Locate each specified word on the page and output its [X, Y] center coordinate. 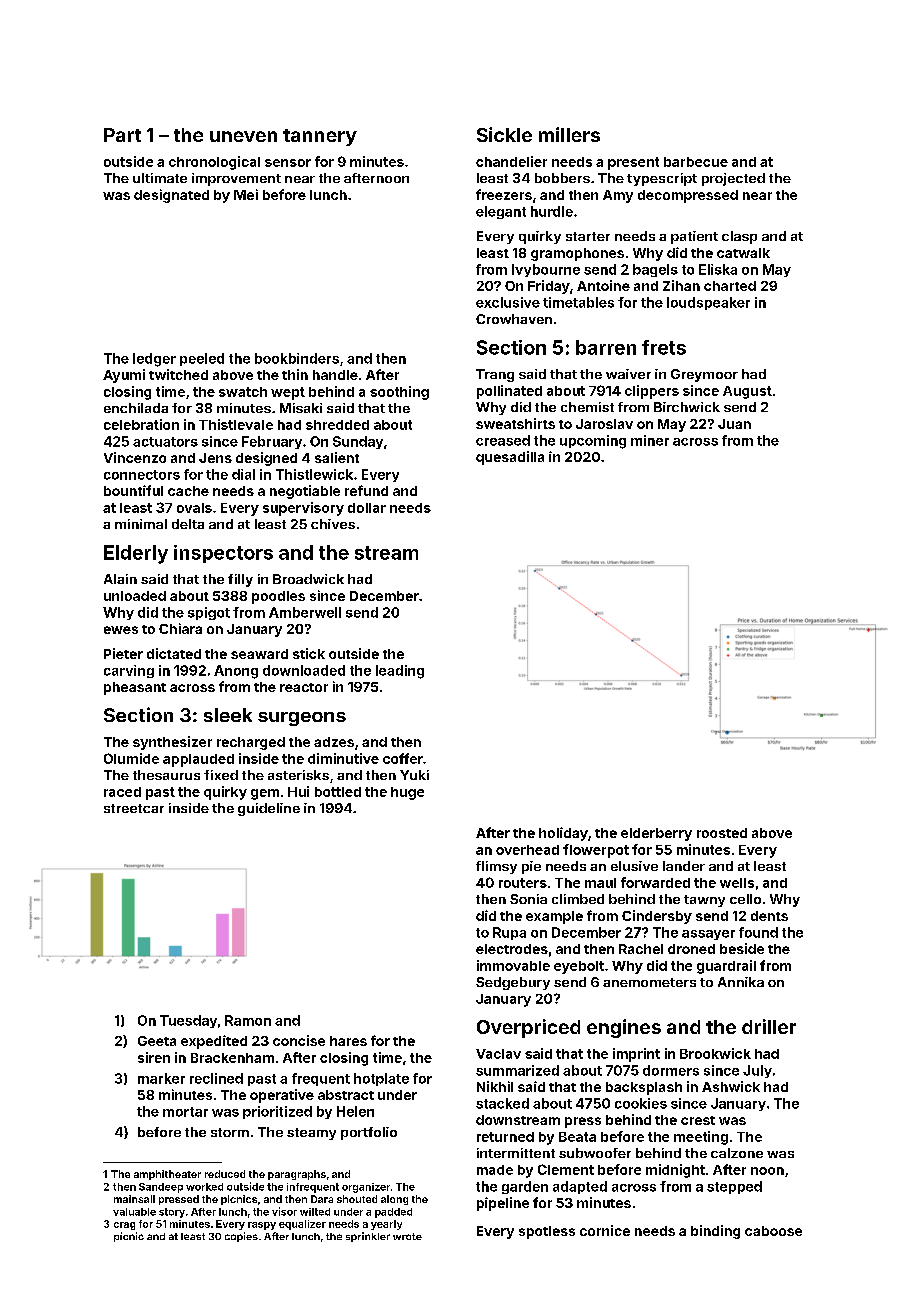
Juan [734, 424]
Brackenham [232, 1058]
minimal [141, 524]
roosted [722, 833]
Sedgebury [513, 983]
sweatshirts [515, 423]
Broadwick [308, 579]
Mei [246, 194]
